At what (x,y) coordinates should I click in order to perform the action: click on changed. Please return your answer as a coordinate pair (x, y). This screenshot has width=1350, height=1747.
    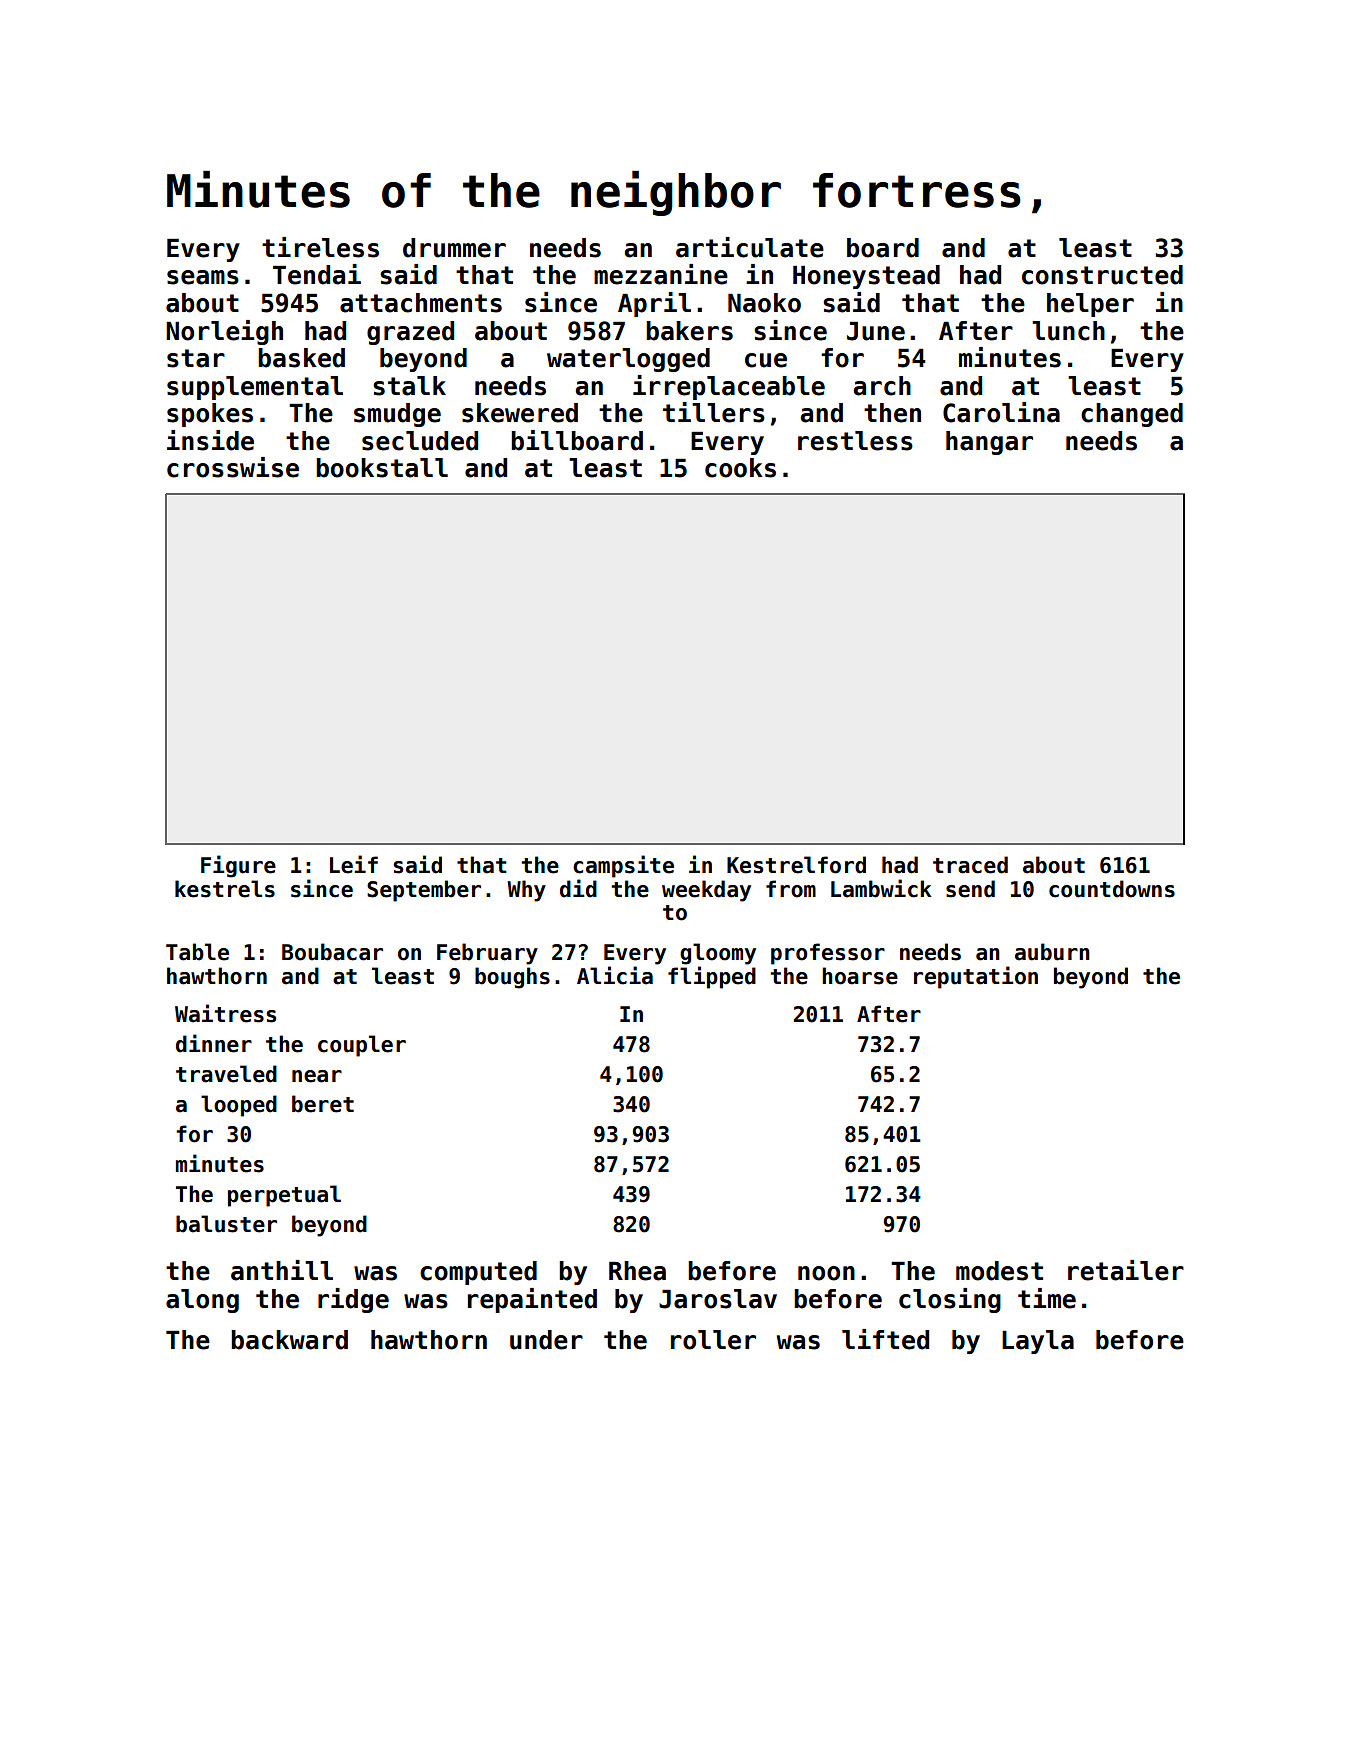
    Looking at the image, I should click on (1132, 415).
